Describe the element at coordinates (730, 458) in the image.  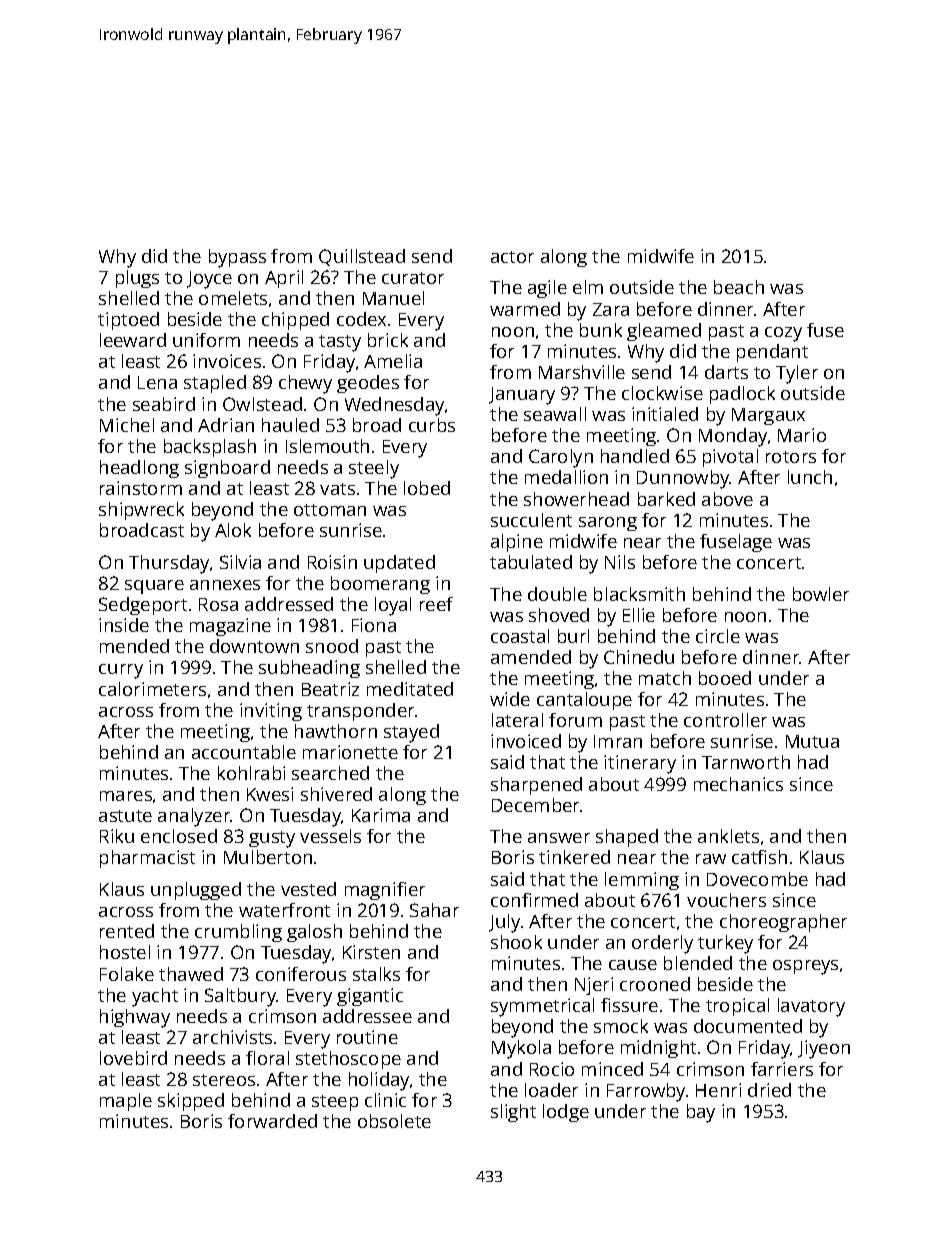
I see `pivotal` at that location.
